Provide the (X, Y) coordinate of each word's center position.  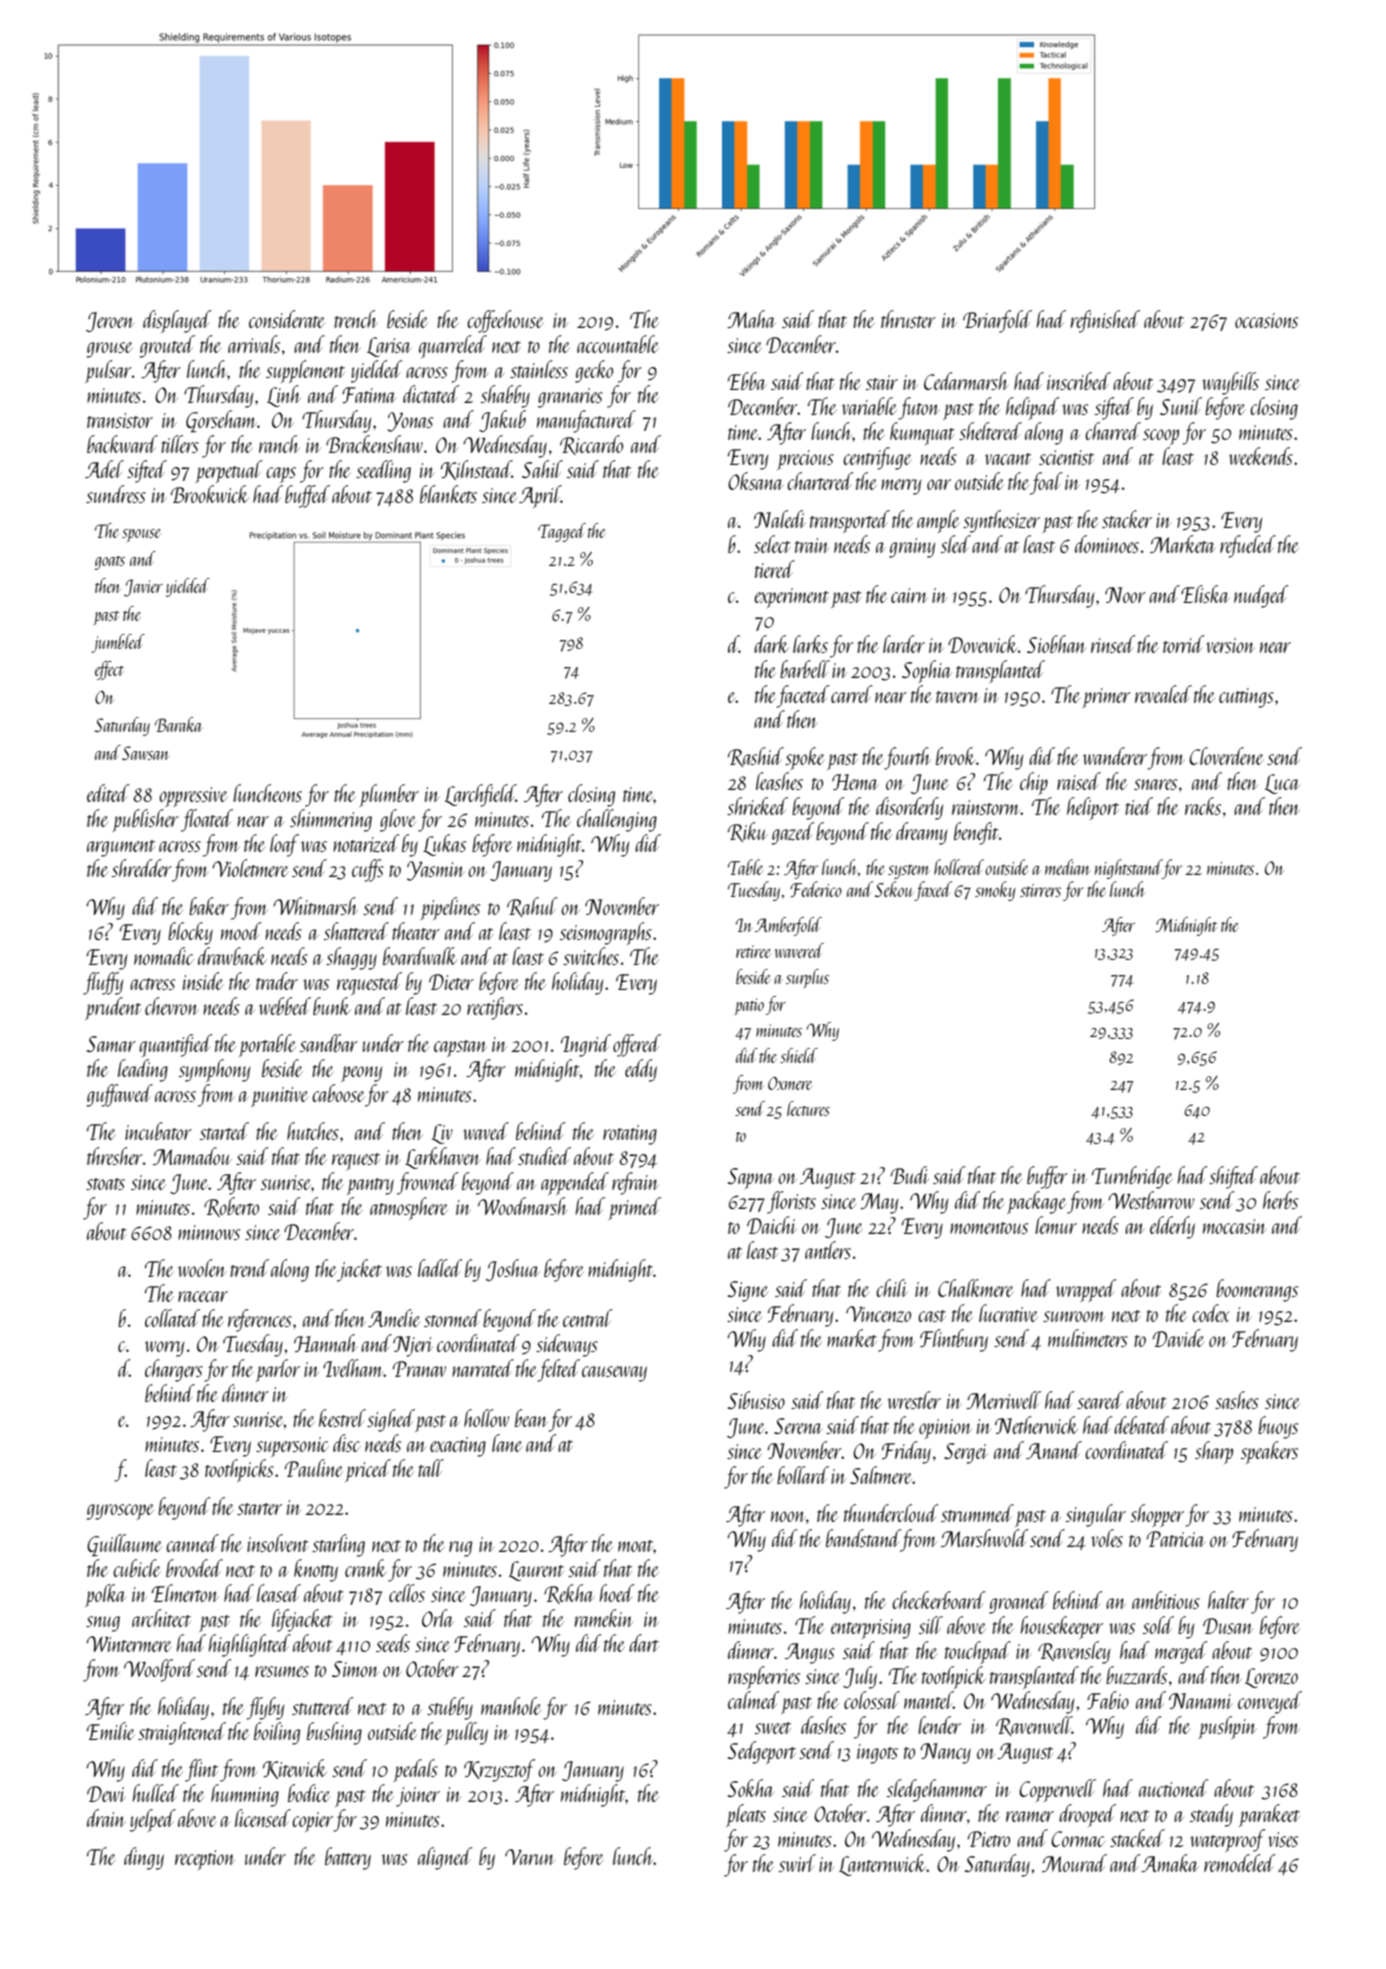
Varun (530, 1857)
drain (106, 1818)
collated (172, 1318)
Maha (751, 319)
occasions (1266, 320)
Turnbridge (1132, 1177)
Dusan (1228, 1626)
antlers (828, 1250)
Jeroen (110, 322)
